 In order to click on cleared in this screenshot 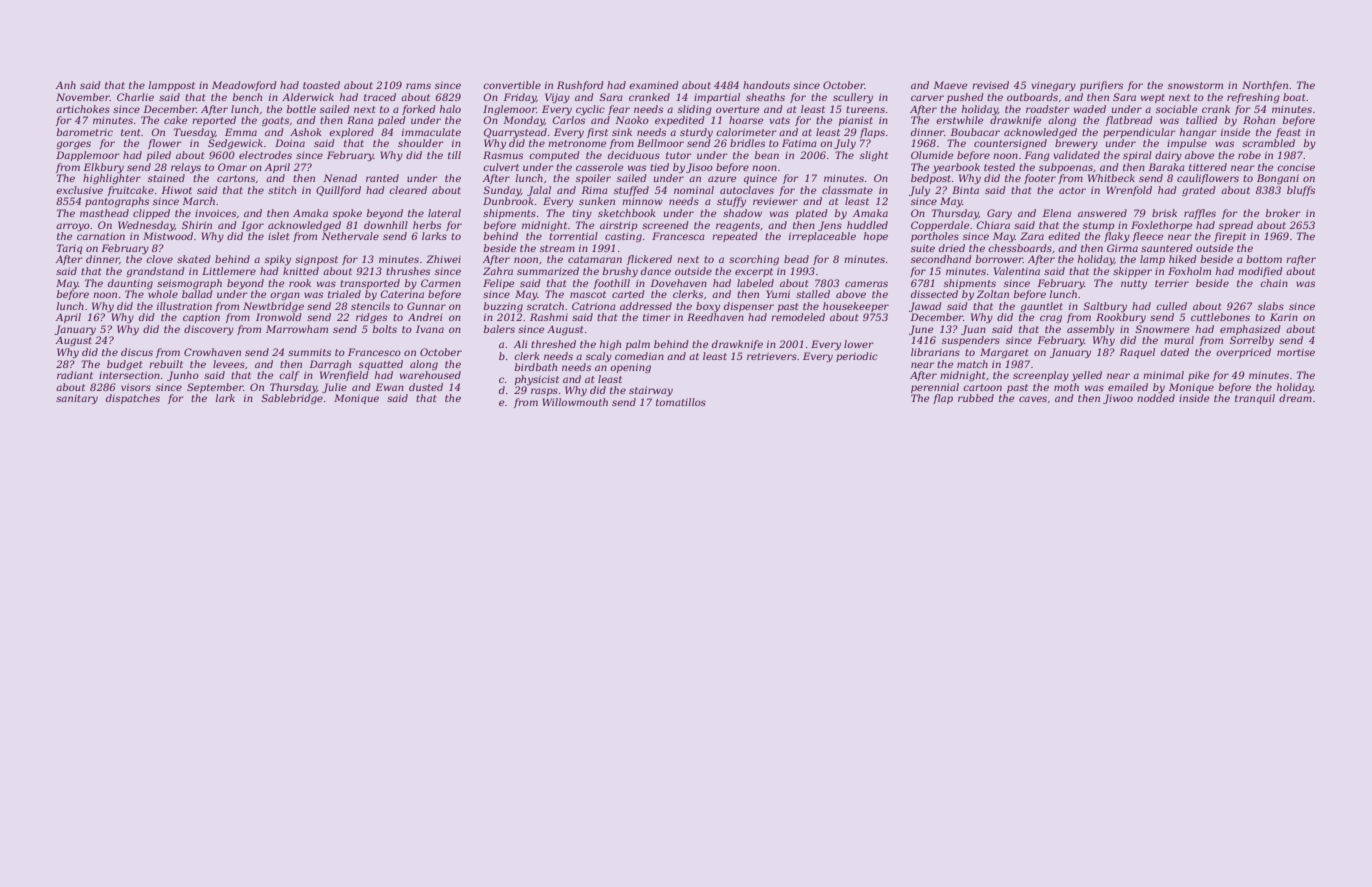, I will do `click(408, 190)`.
